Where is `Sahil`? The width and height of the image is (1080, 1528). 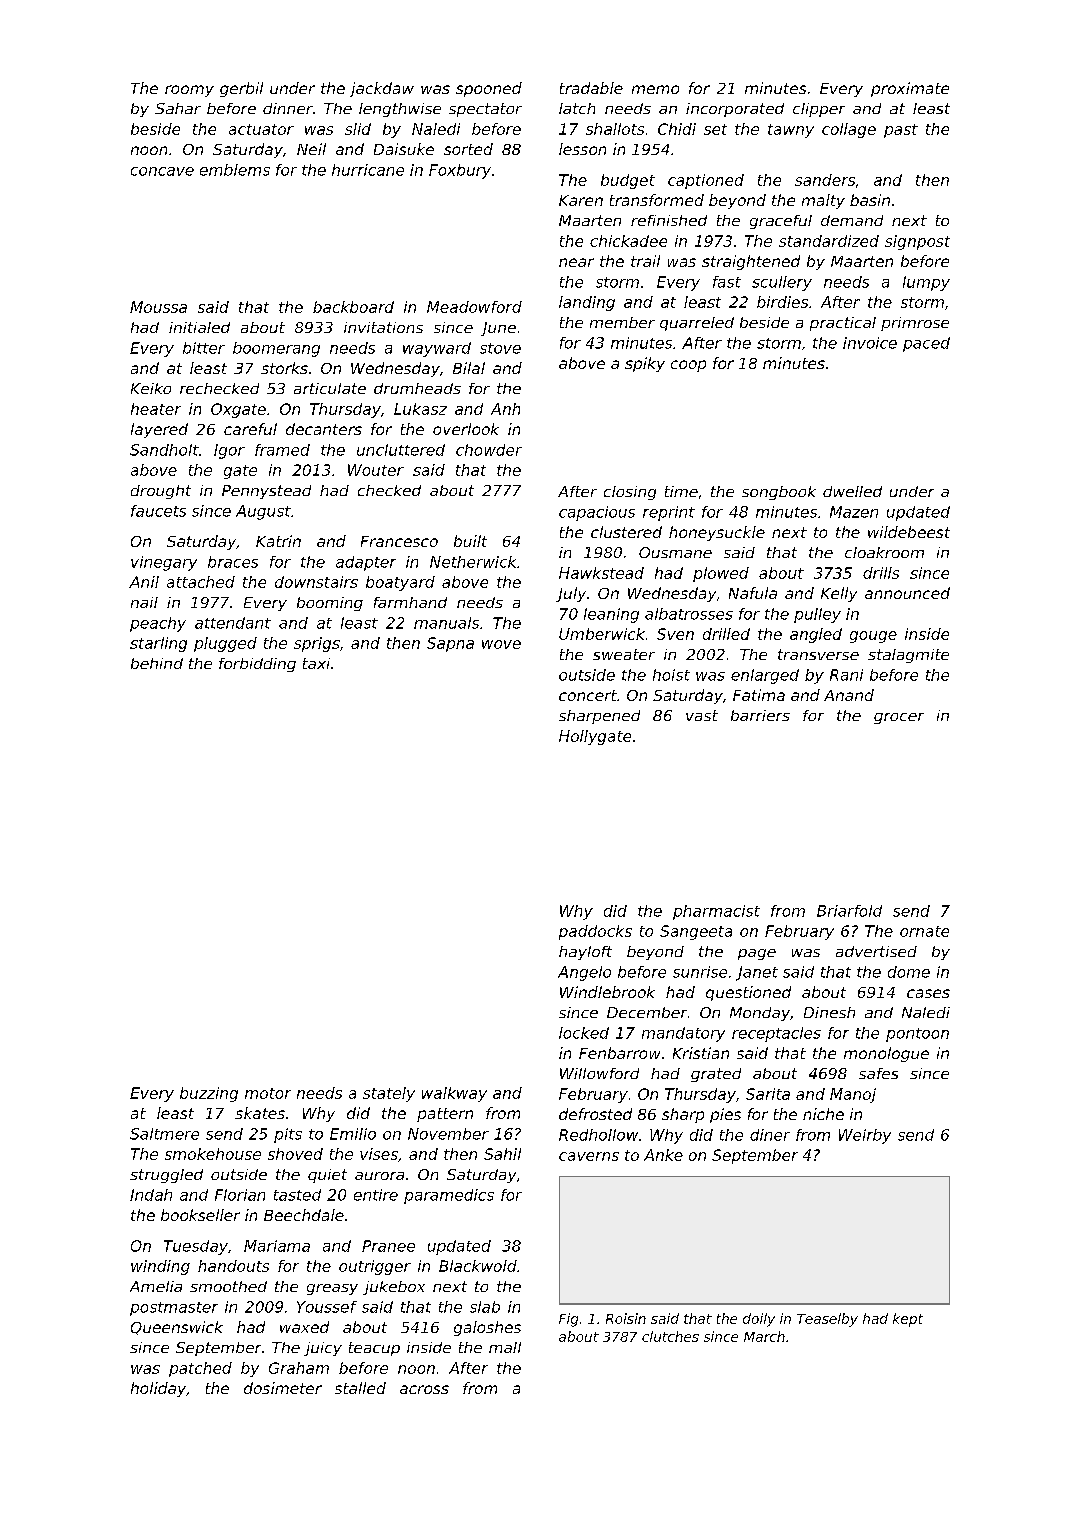 Sahil is located at coordinates (502, 1154).
